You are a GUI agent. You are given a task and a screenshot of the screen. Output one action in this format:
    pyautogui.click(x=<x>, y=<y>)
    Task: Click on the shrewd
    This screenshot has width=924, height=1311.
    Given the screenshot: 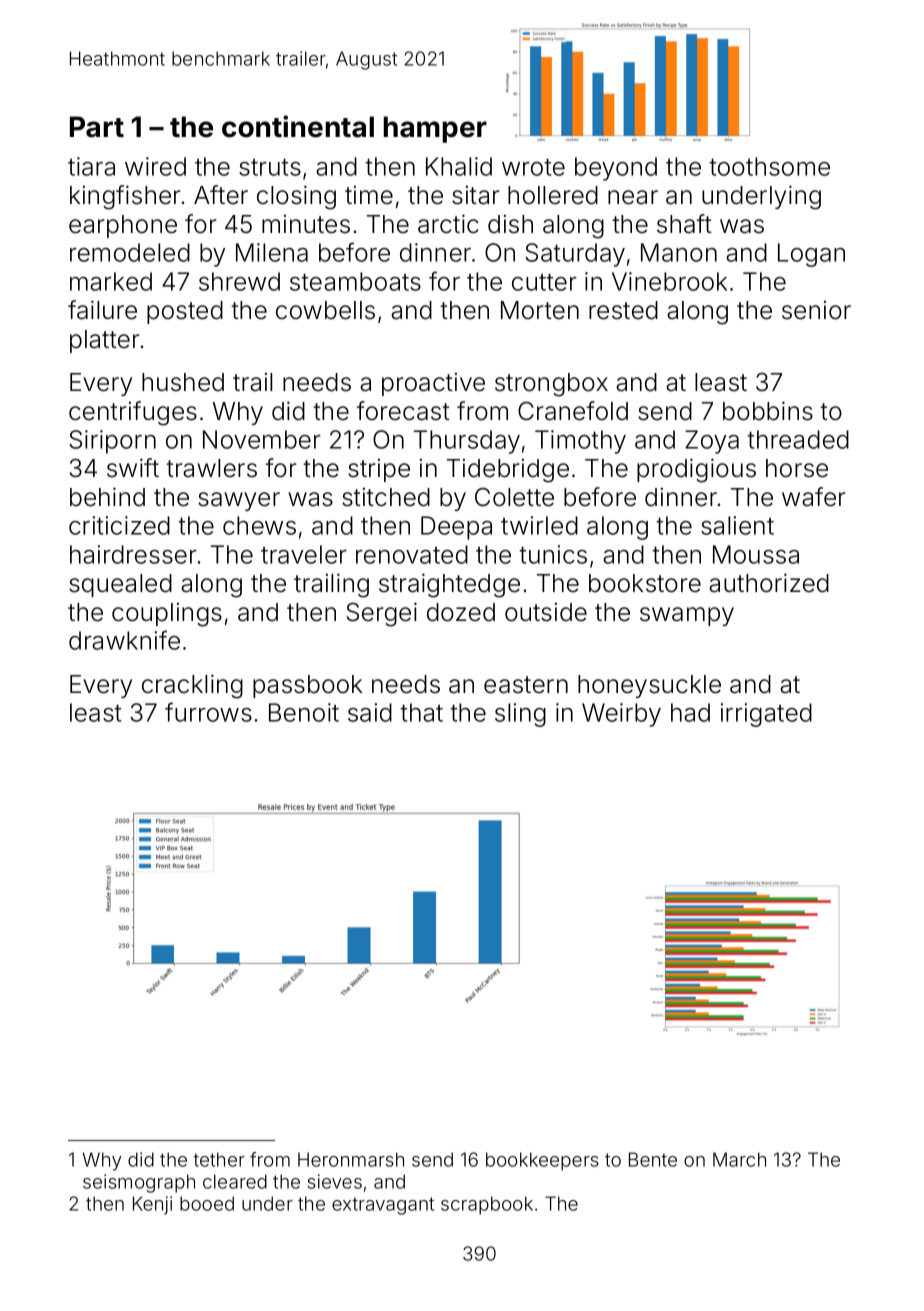 What is the action you would take?
    pyautogui.click(x=239, y=281)
